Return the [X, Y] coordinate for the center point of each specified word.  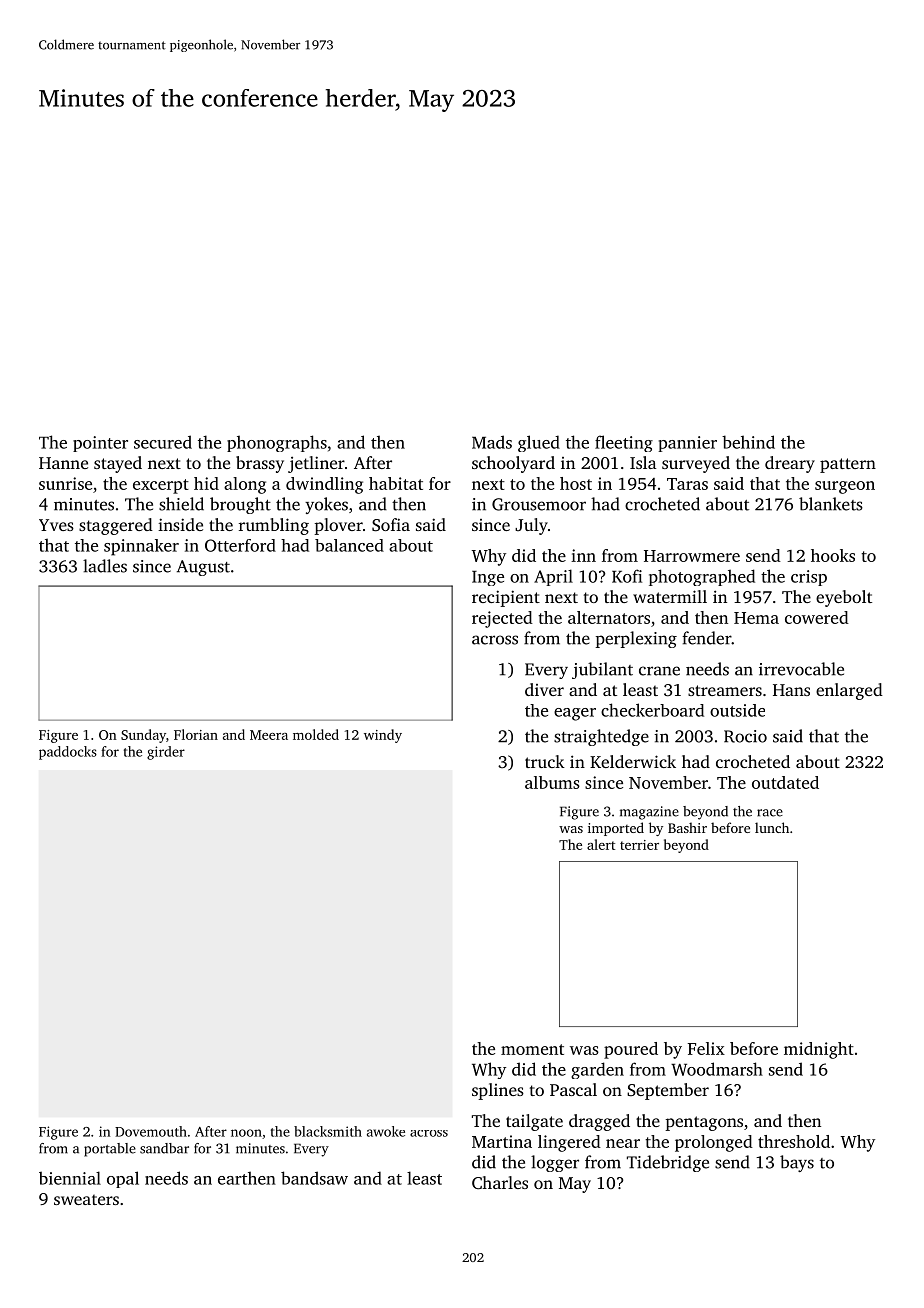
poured [631, 1050]
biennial [70, 1178]
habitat [396, 483]
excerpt [161, 486]
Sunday [143, 736]
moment [532, 1049]
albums [552, 782]
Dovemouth [151, 1131]
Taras [687, 484]
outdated [785, 782]
